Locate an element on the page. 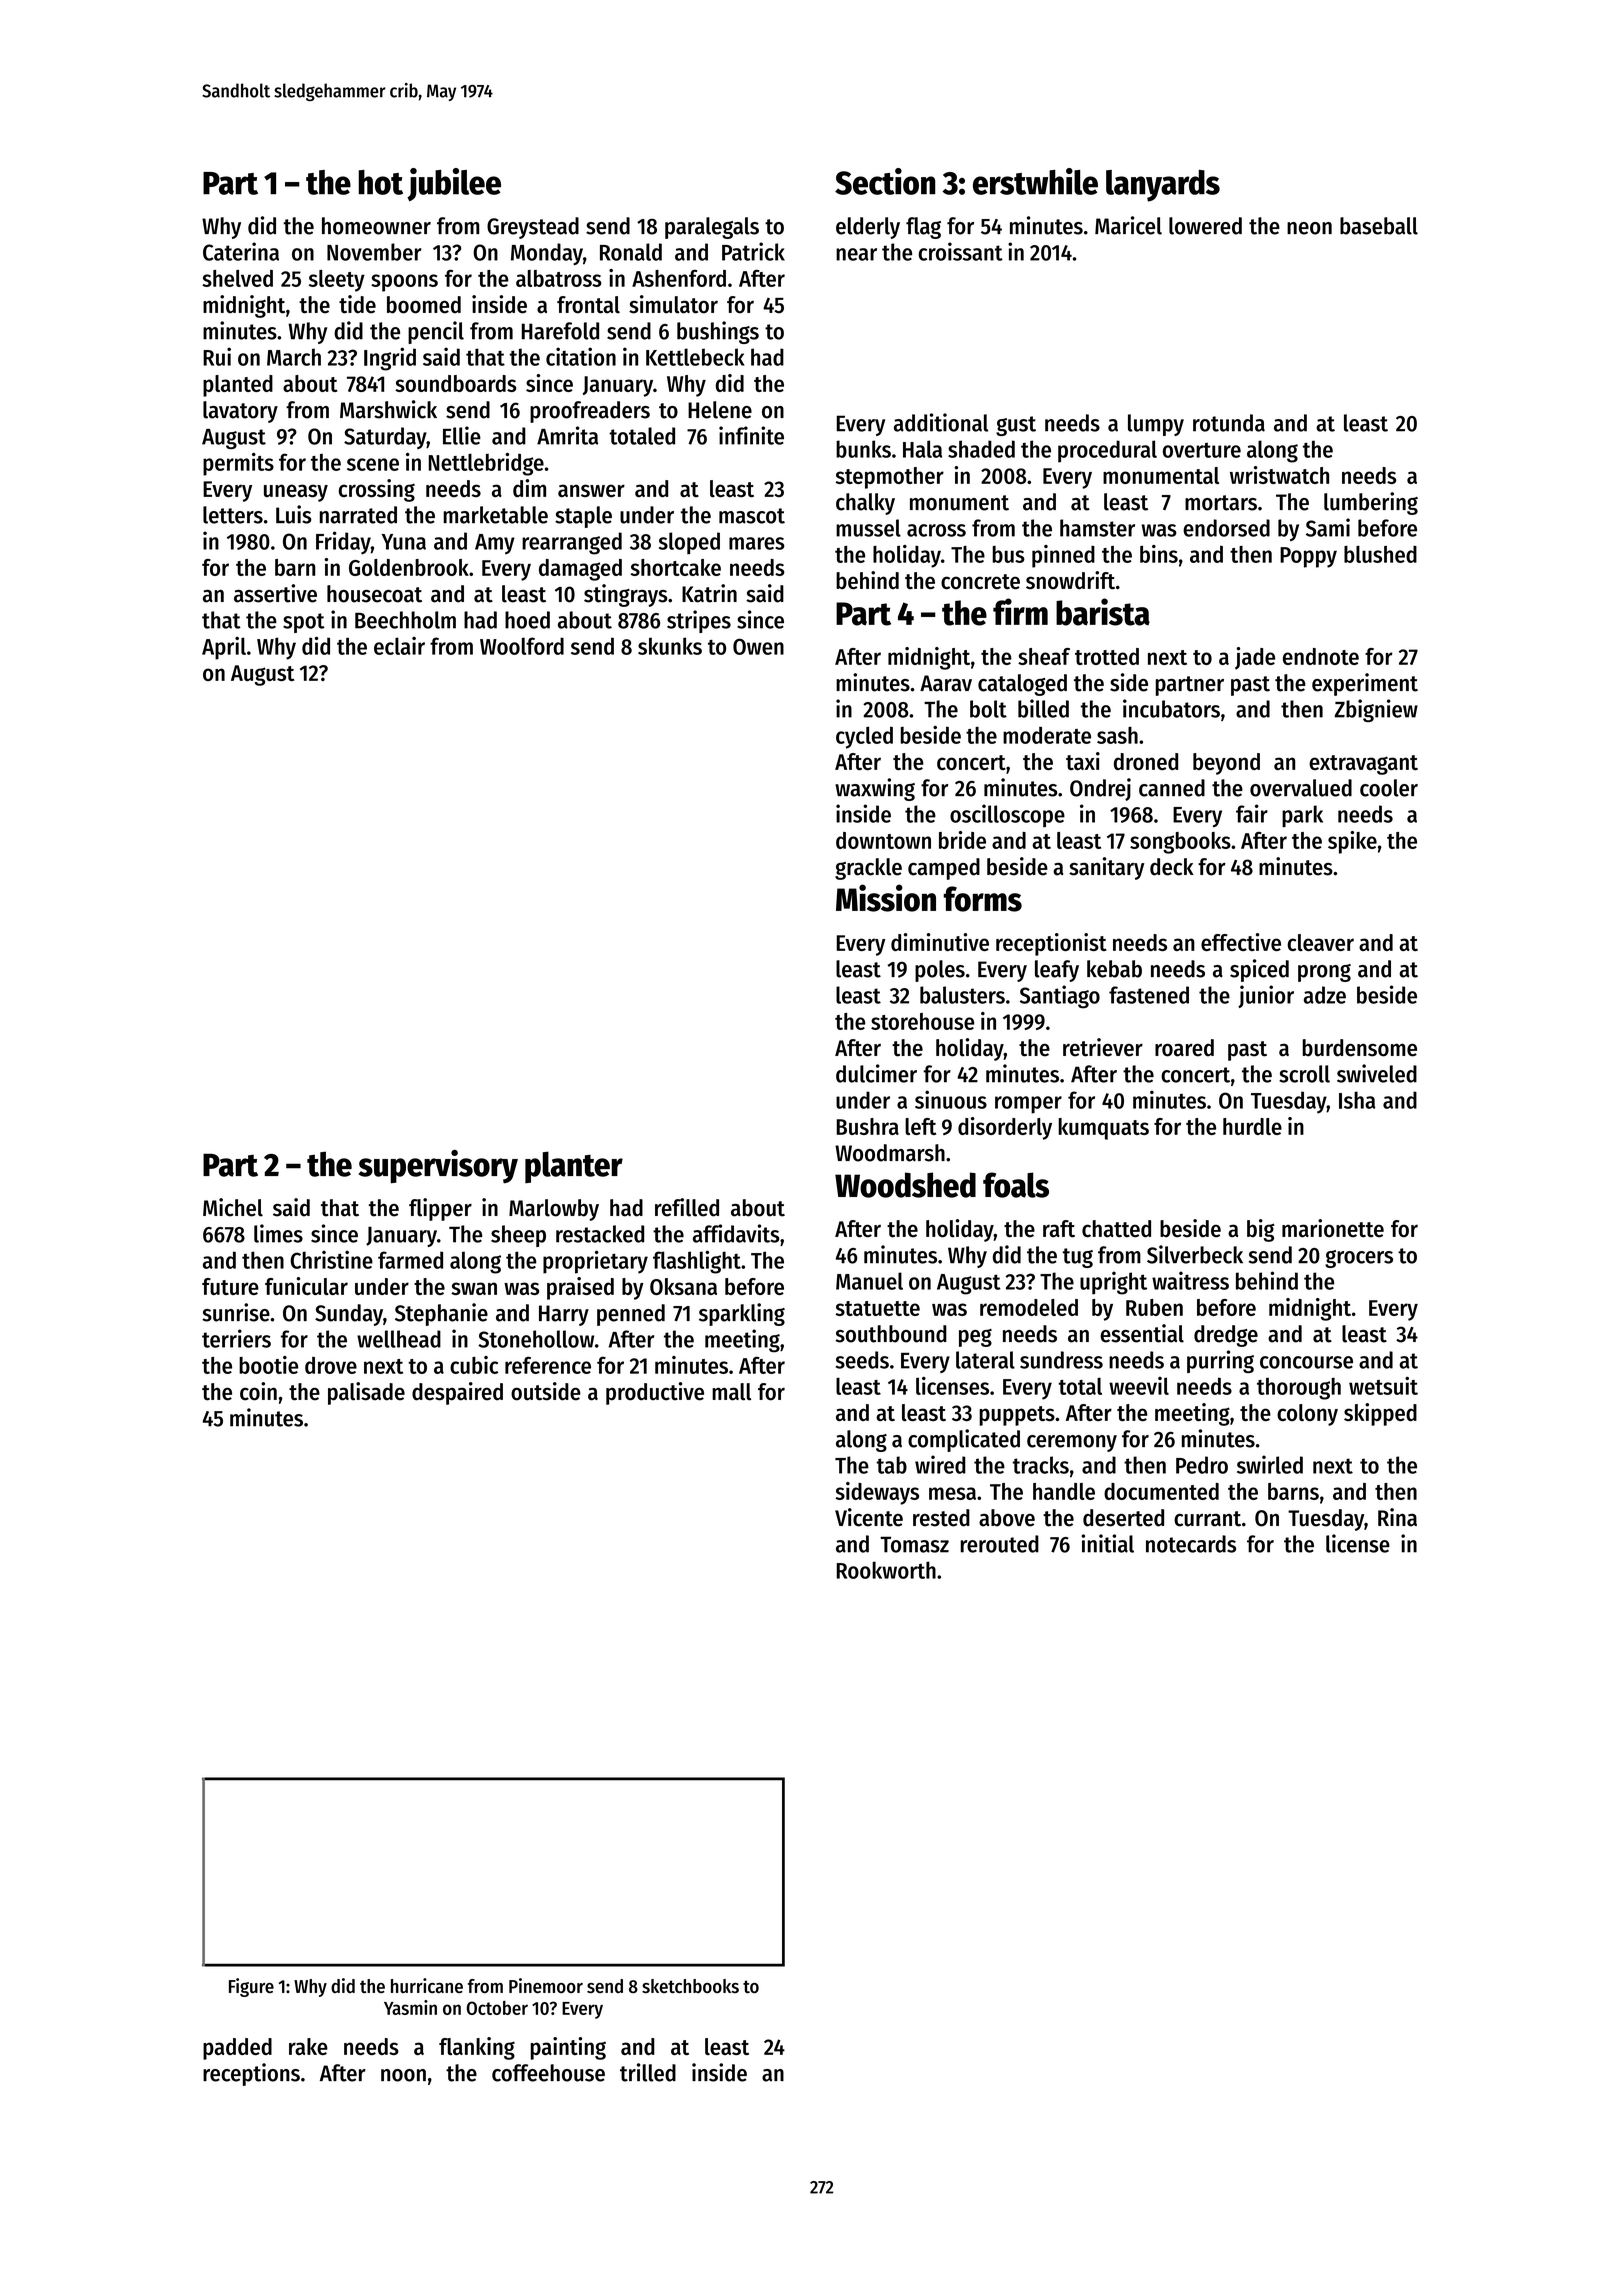 The width and height of the page is (1620, 2292). lanyards is located at coordinates (1163, 186).
